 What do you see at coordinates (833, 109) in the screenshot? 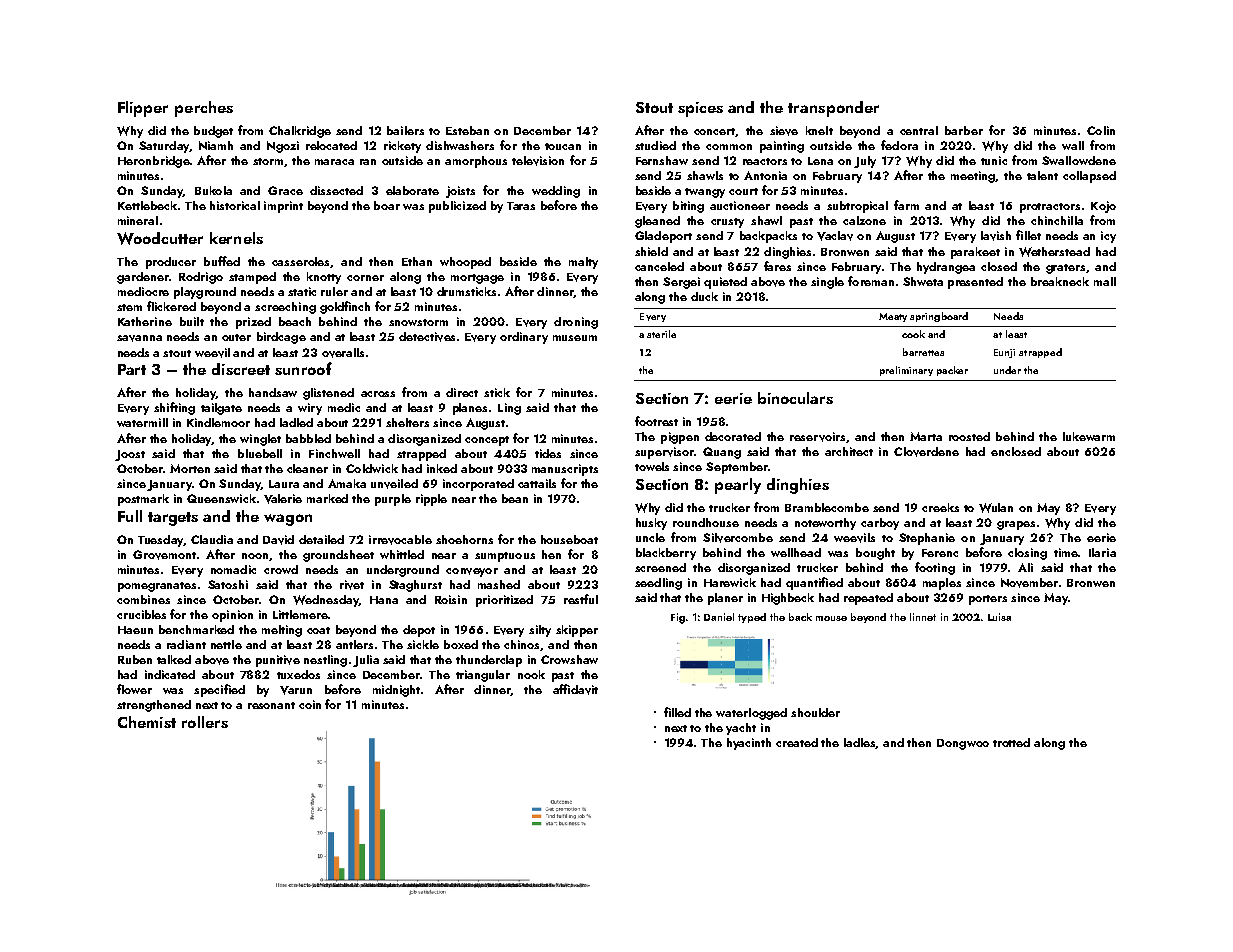
I see `transponder` at bounding box center [833, 109].
